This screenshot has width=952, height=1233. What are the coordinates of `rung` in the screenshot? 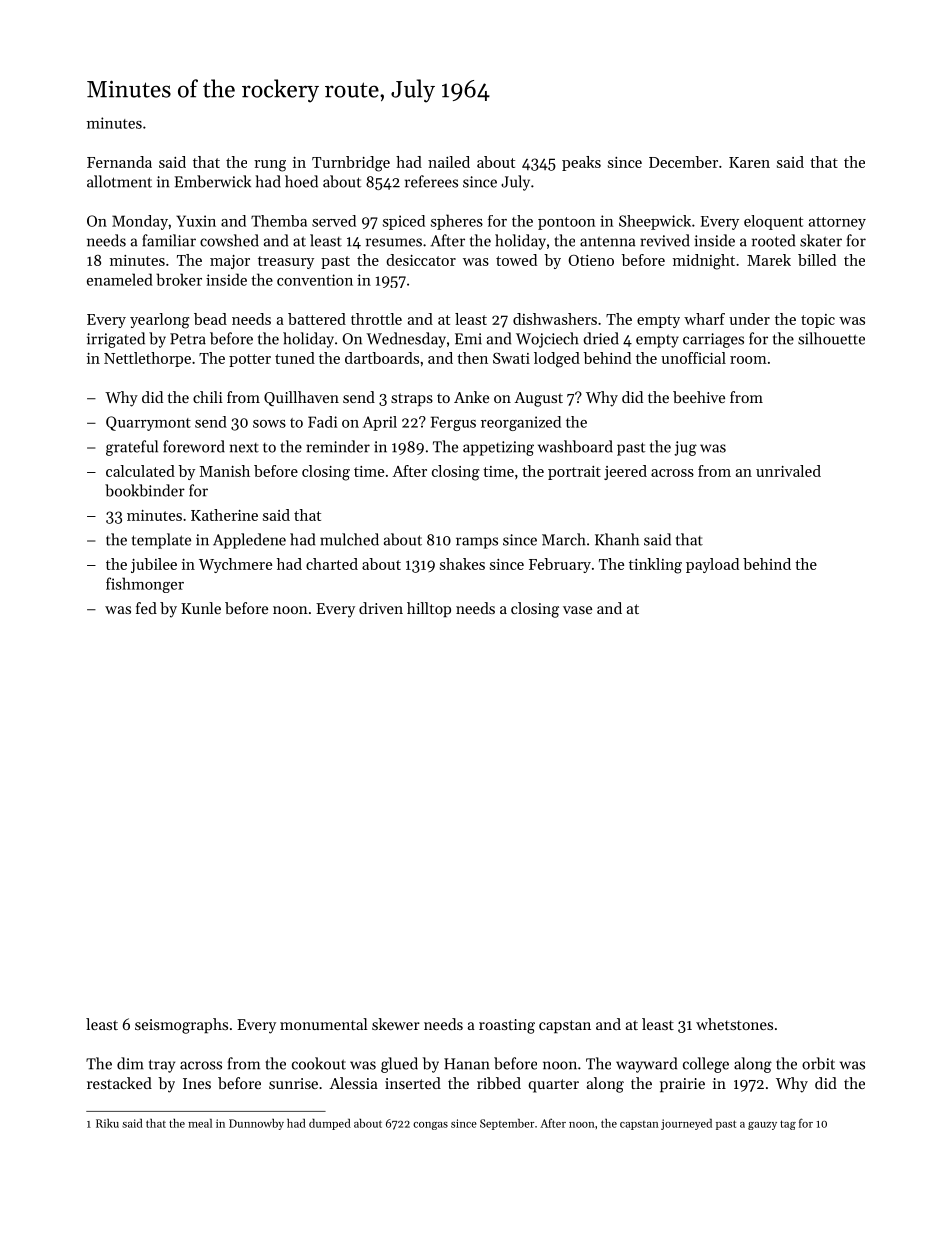 It's located at (270, 166).
